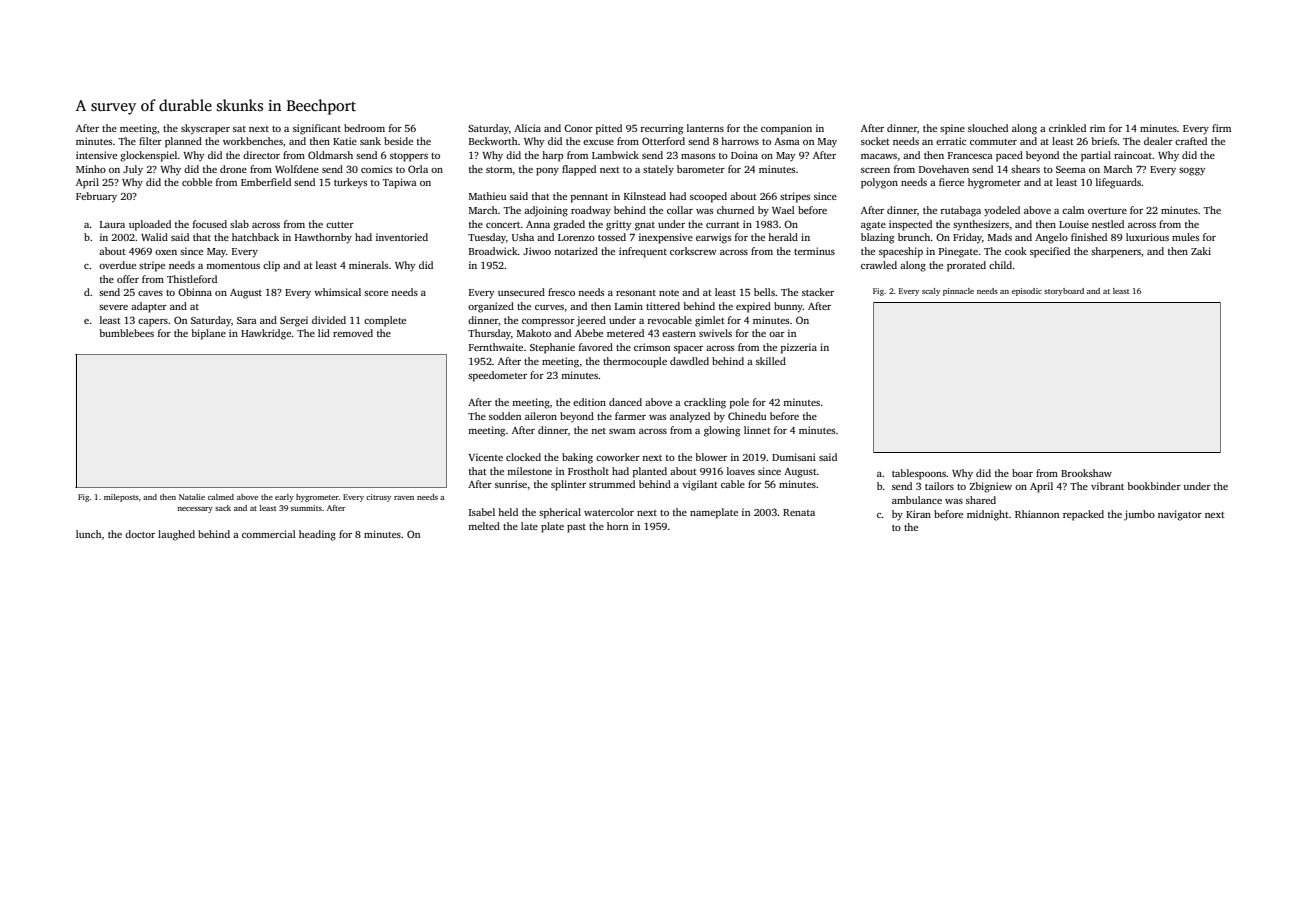 This page has height=924, width=1308. What do you see at coordinates (747, 416) in the page?
I see `Chinedu` at bounding box center [747, 416].
